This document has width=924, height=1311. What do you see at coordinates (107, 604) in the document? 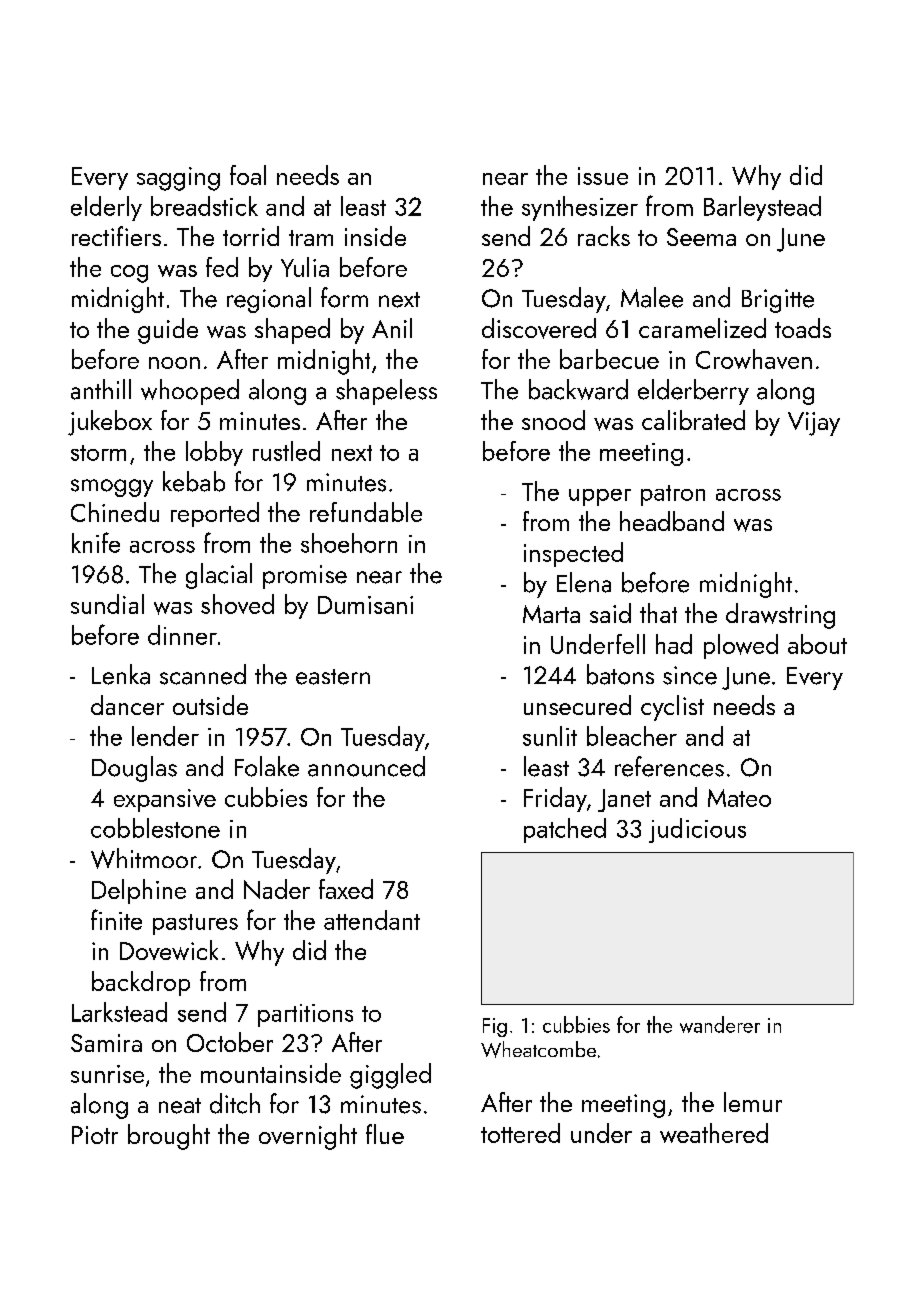
I see `sundial` at bounding box center [107, 604].
